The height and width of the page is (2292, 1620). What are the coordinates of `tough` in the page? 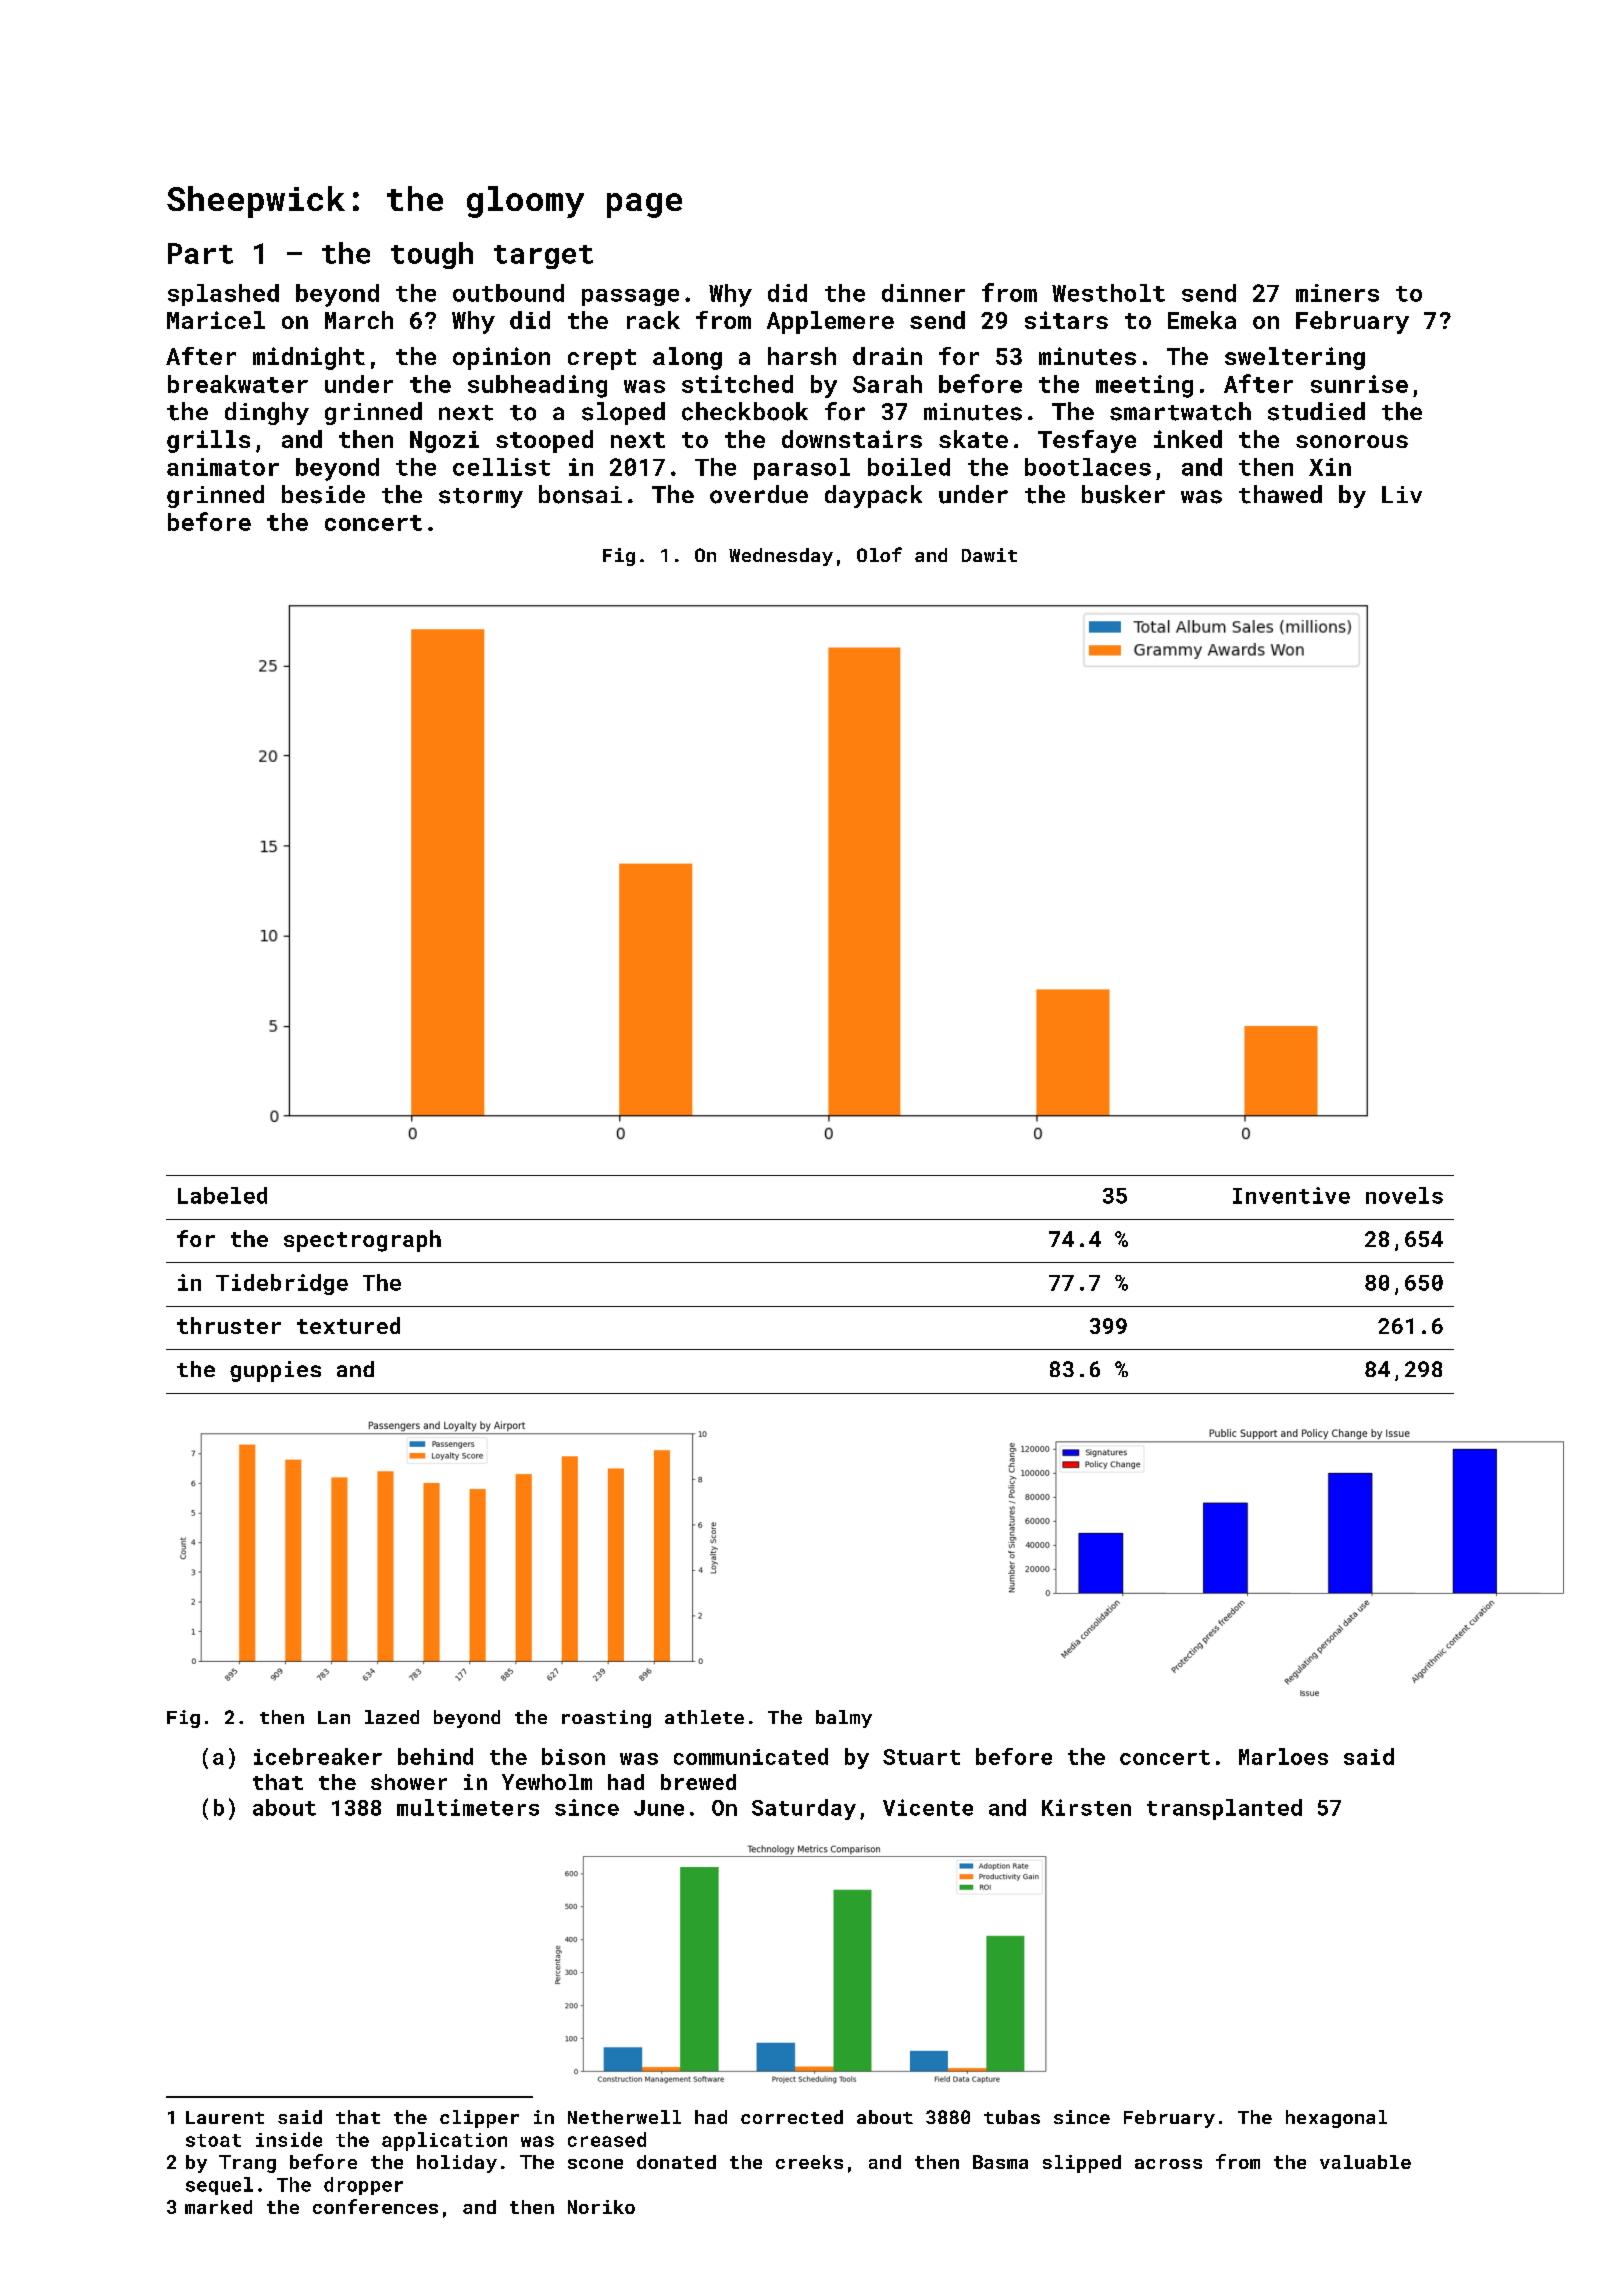 It's located at (432, 255).
